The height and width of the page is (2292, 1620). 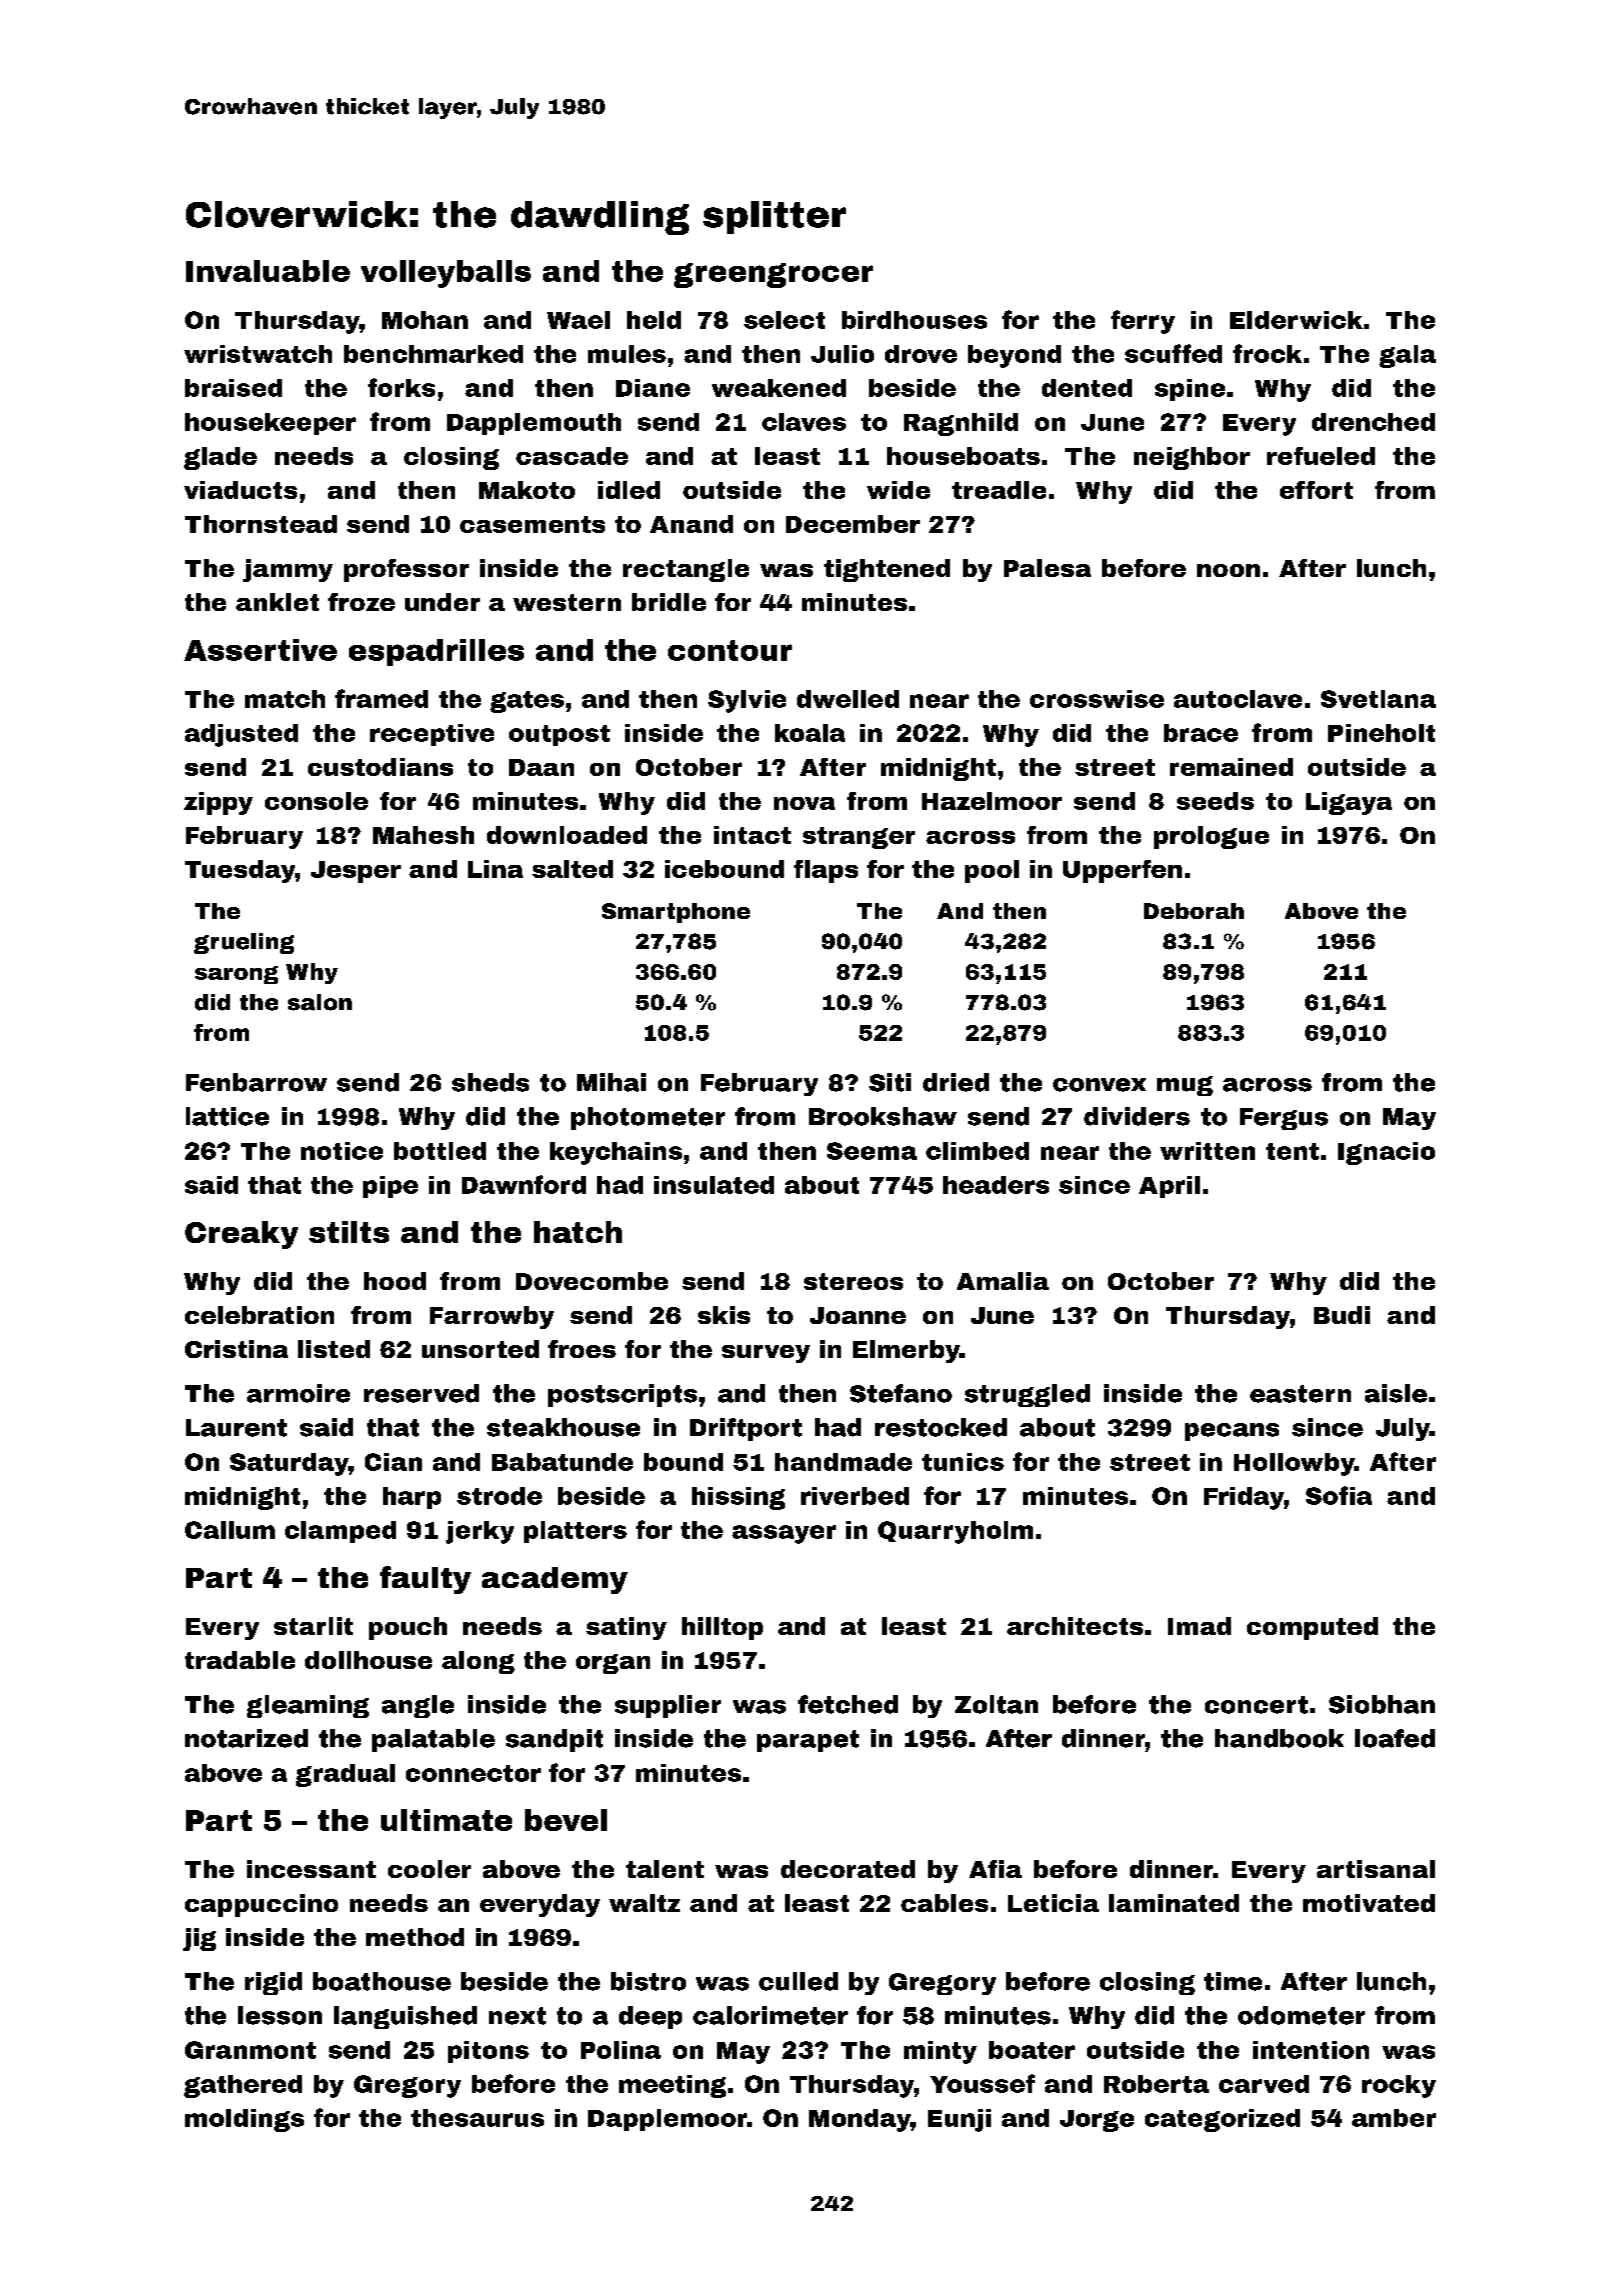 What do you see at coordinates (999, 490) in the page?
I see `treadle` at bounding box center [999, 490].
